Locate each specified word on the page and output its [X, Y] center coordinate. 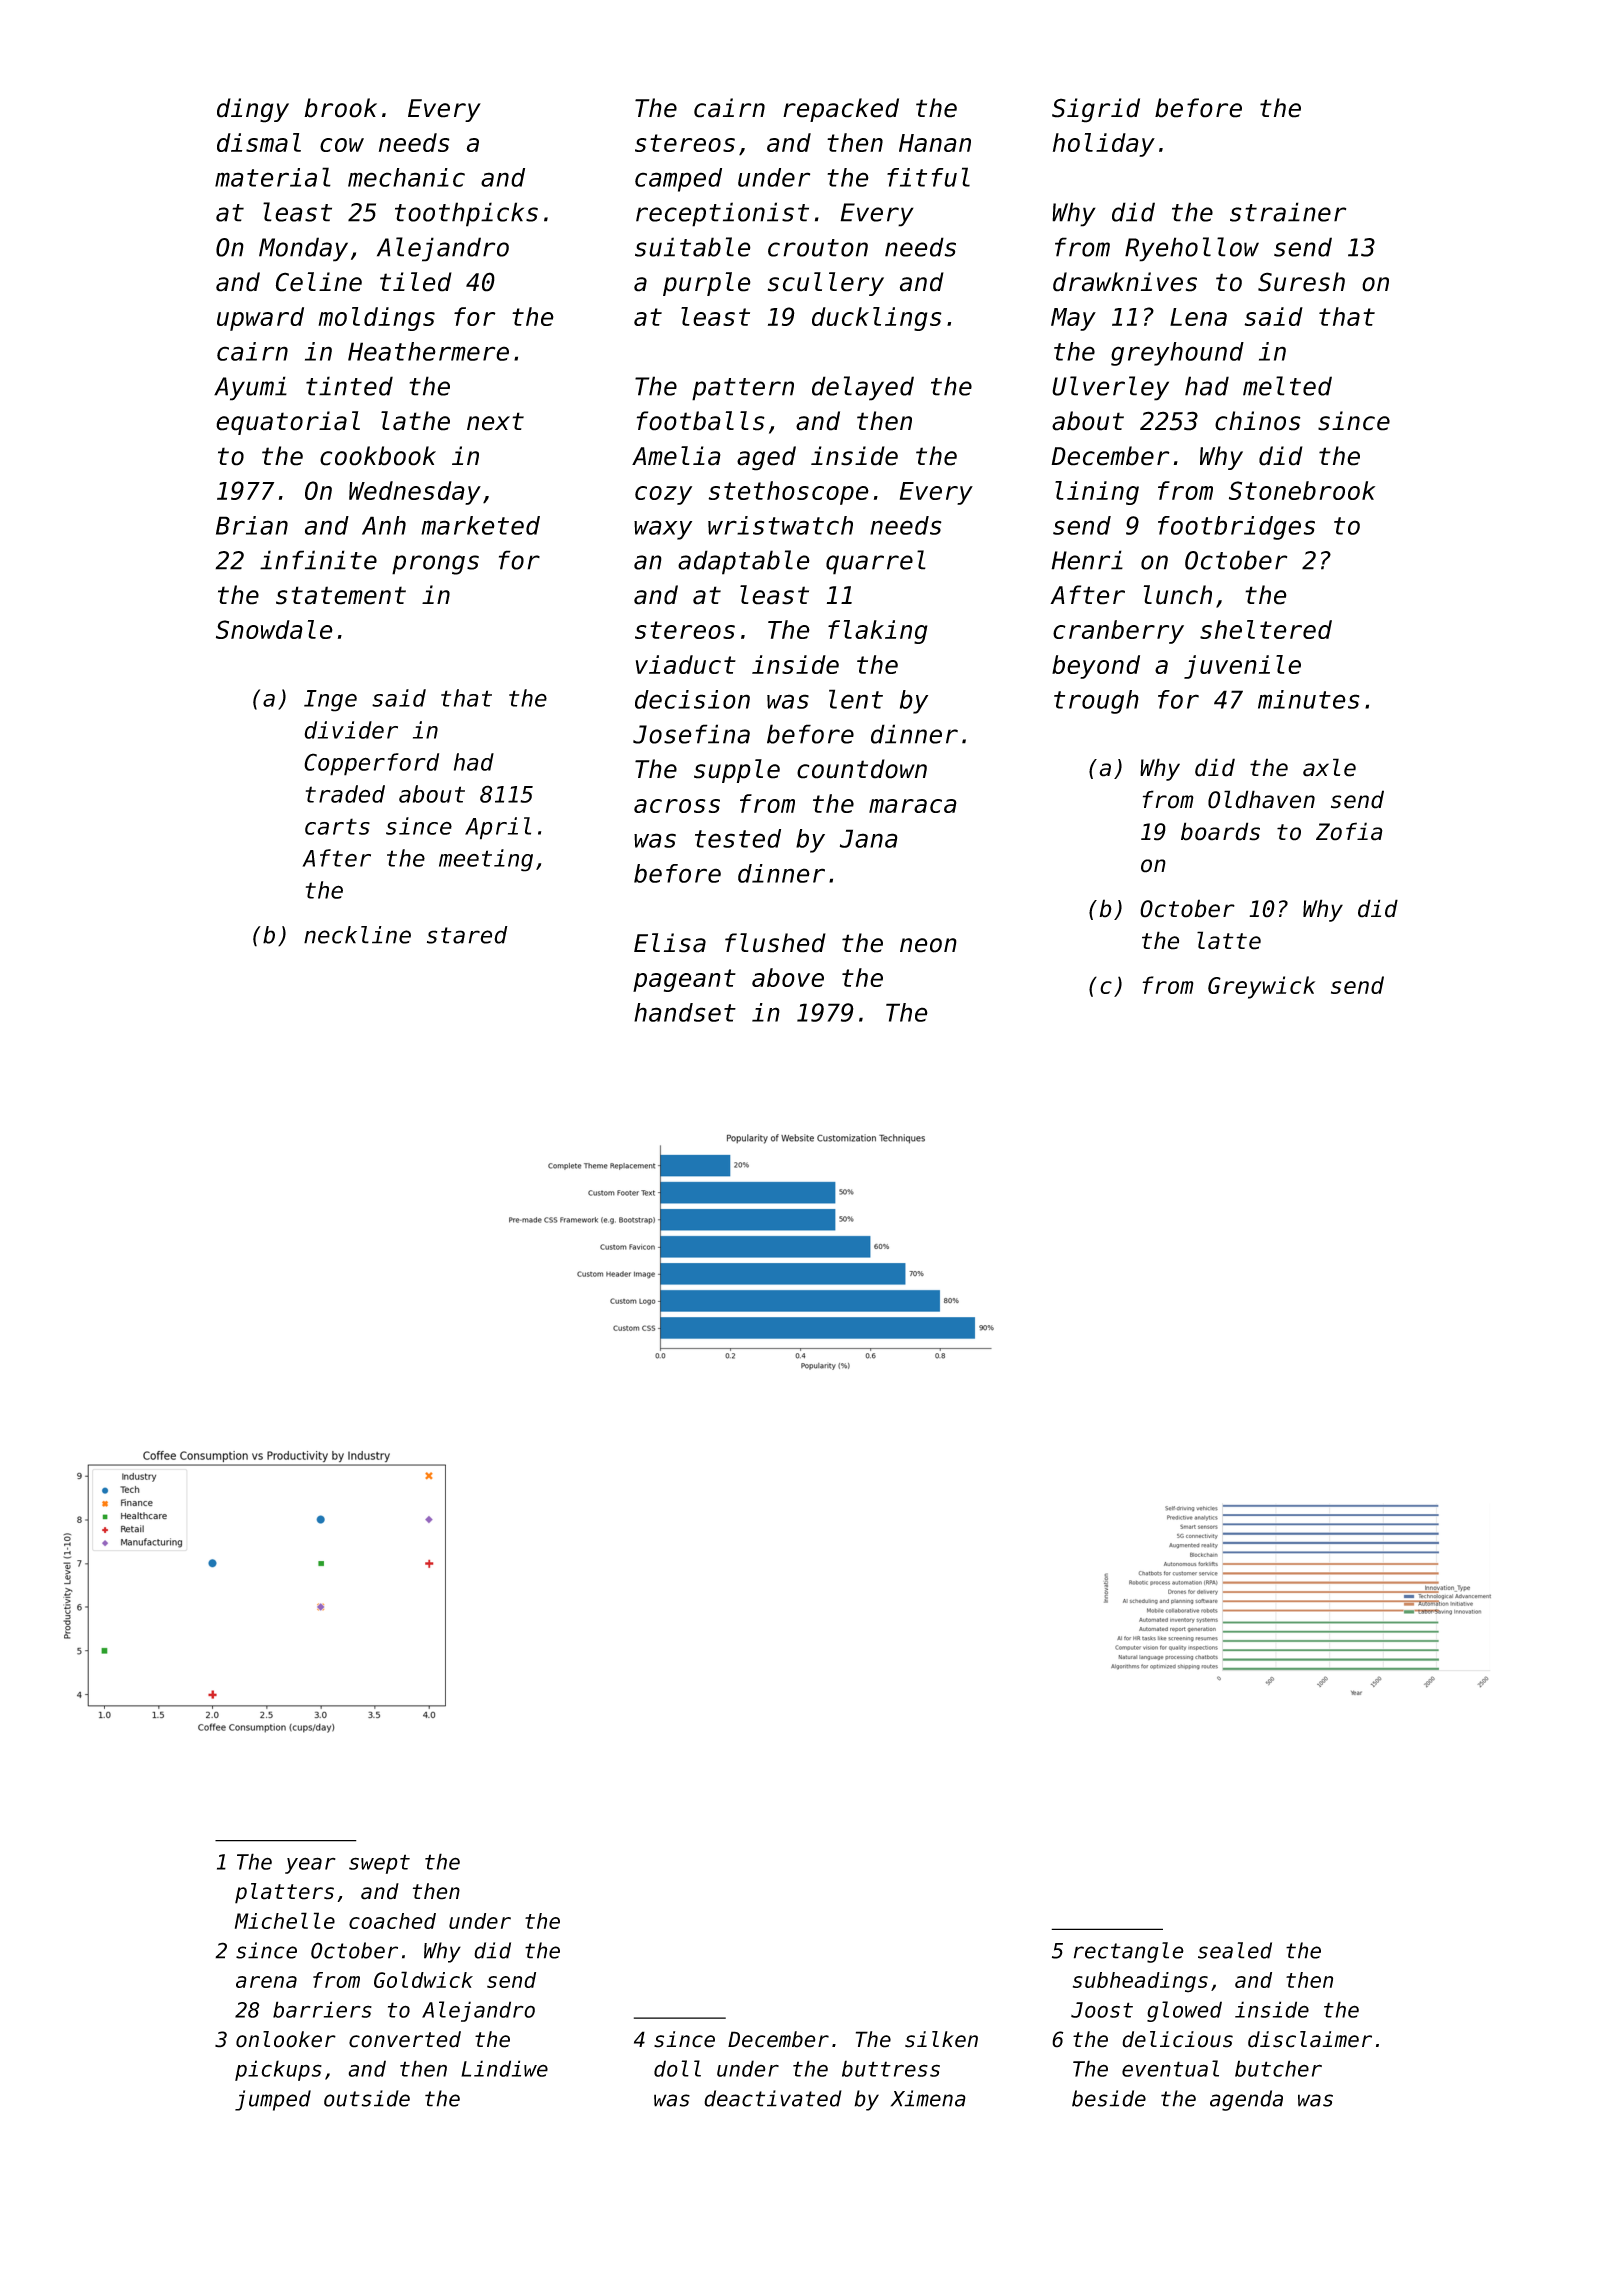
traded [345, 794]
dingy [253, 110]
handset [685, 1012]
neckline [357, 935]
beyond [1096, 667]
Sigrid [1096, 110]
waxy [663, 530]
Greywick [1261, 987]
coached [392, 1921]
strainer [1288, 212]
